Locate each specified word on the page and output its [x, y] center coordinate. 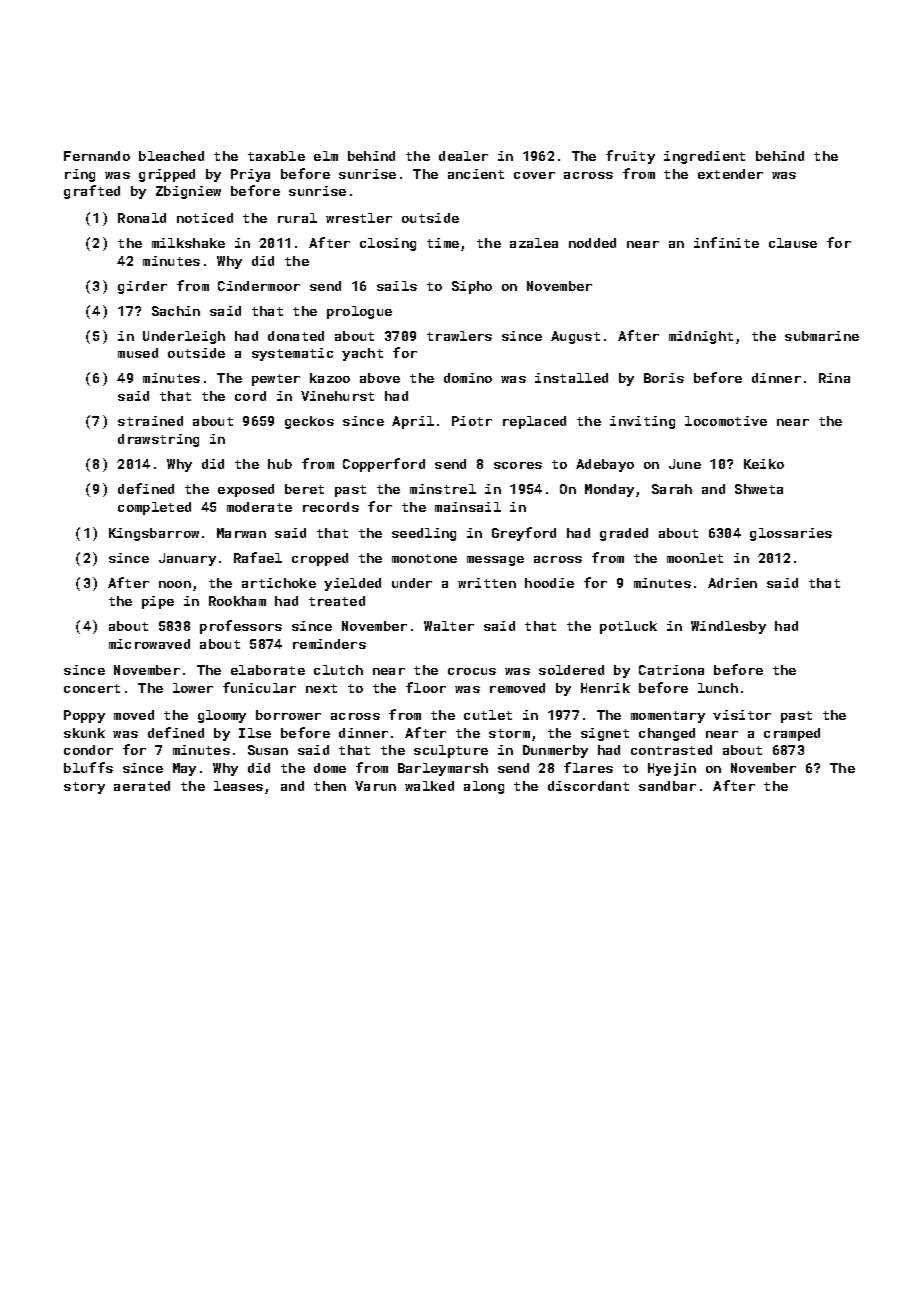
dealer [463, 156]
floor [426, 687]
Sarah [672, 489]
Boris [664, 378]
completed [154, 508]
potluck [628, 627]
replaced [534, 422]
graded [624, 534]
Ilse [255, 733]
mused [138, 353]
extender [730, 174]
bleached [171, 156]
